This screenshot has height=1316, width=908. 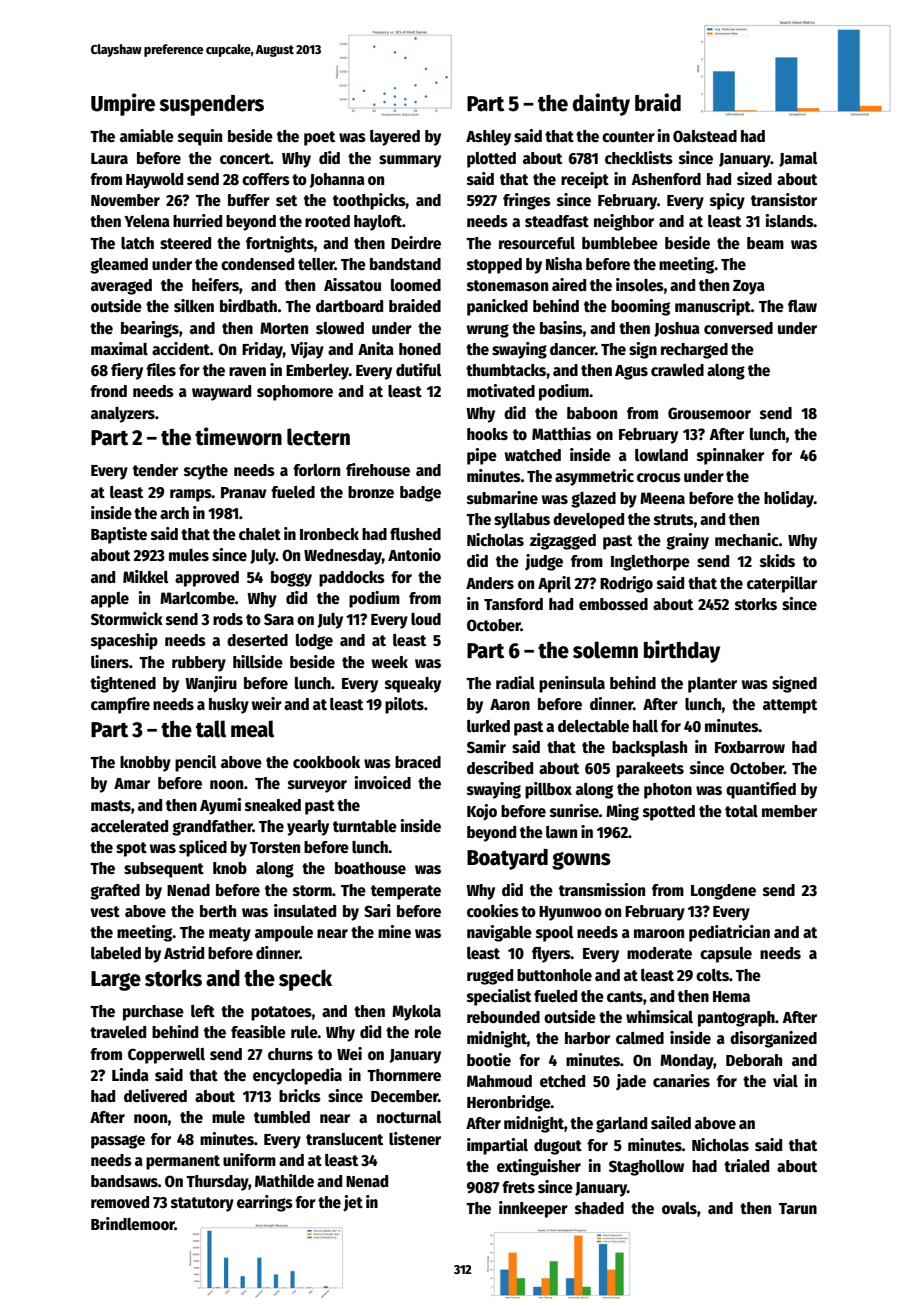 I want to click on sailed, so click(x=671, y=1122).
